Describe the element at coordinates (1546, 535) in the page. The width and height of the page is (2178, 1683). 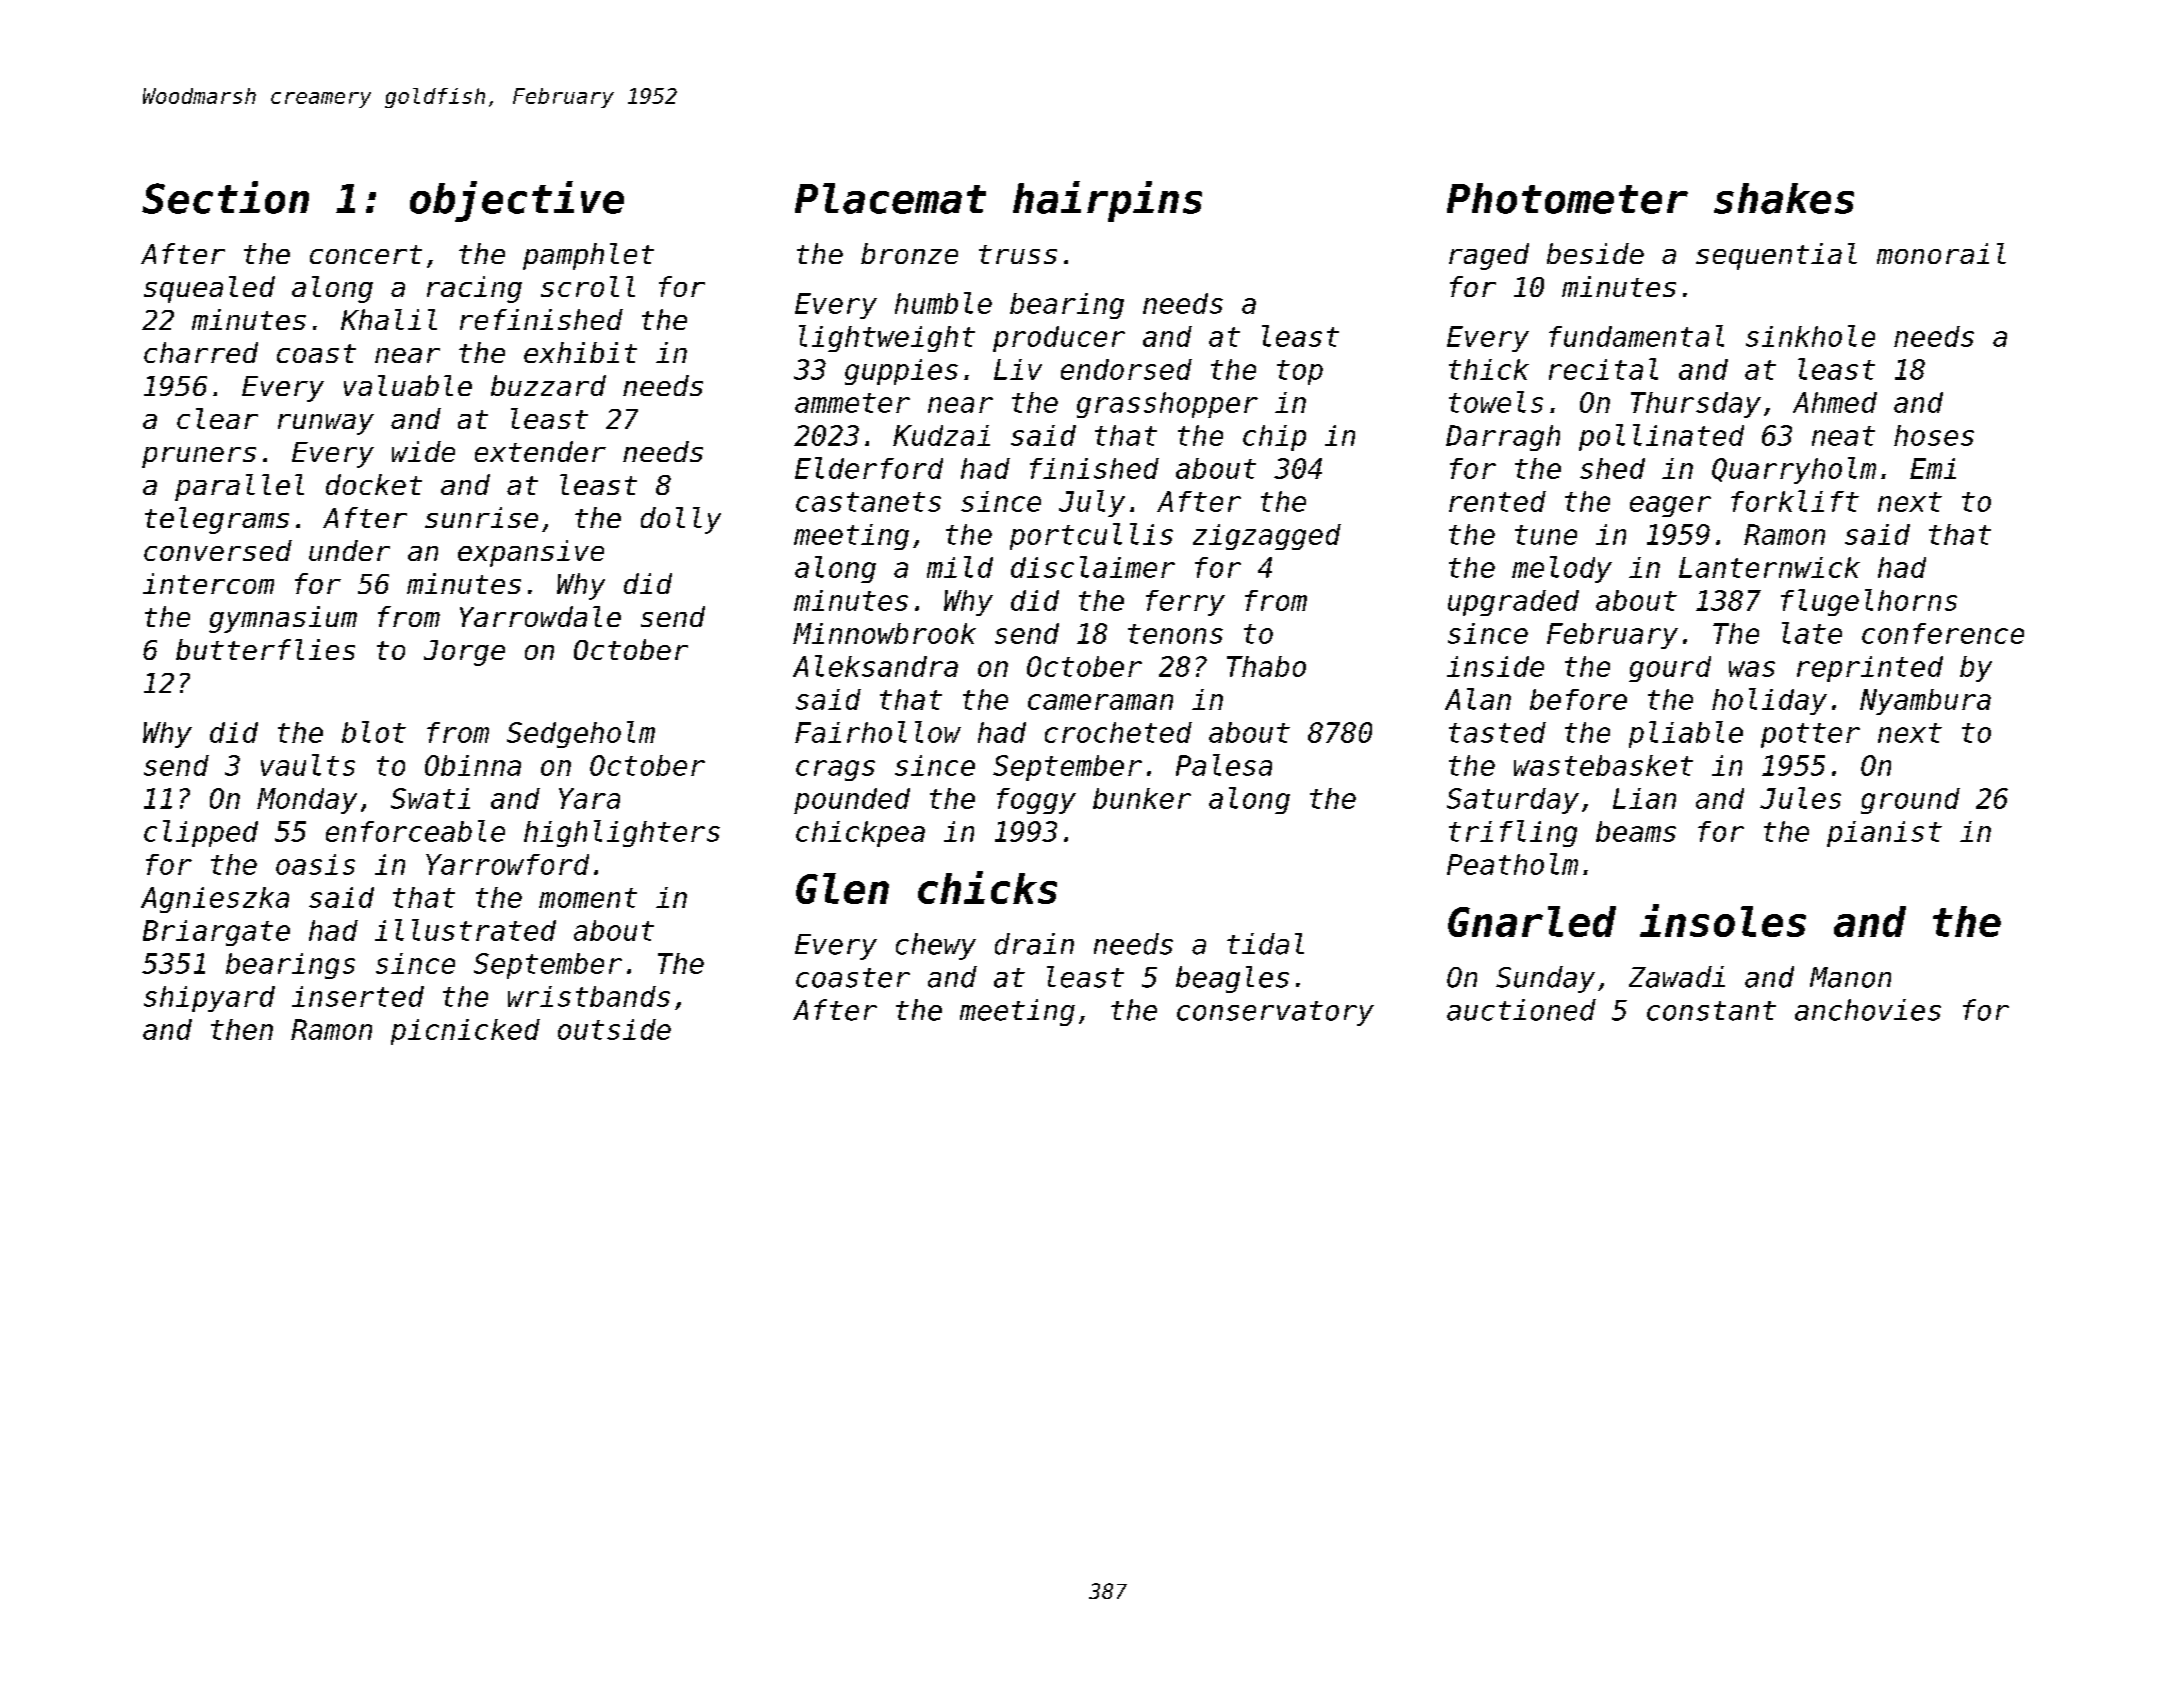
I see `tune` at that location.
